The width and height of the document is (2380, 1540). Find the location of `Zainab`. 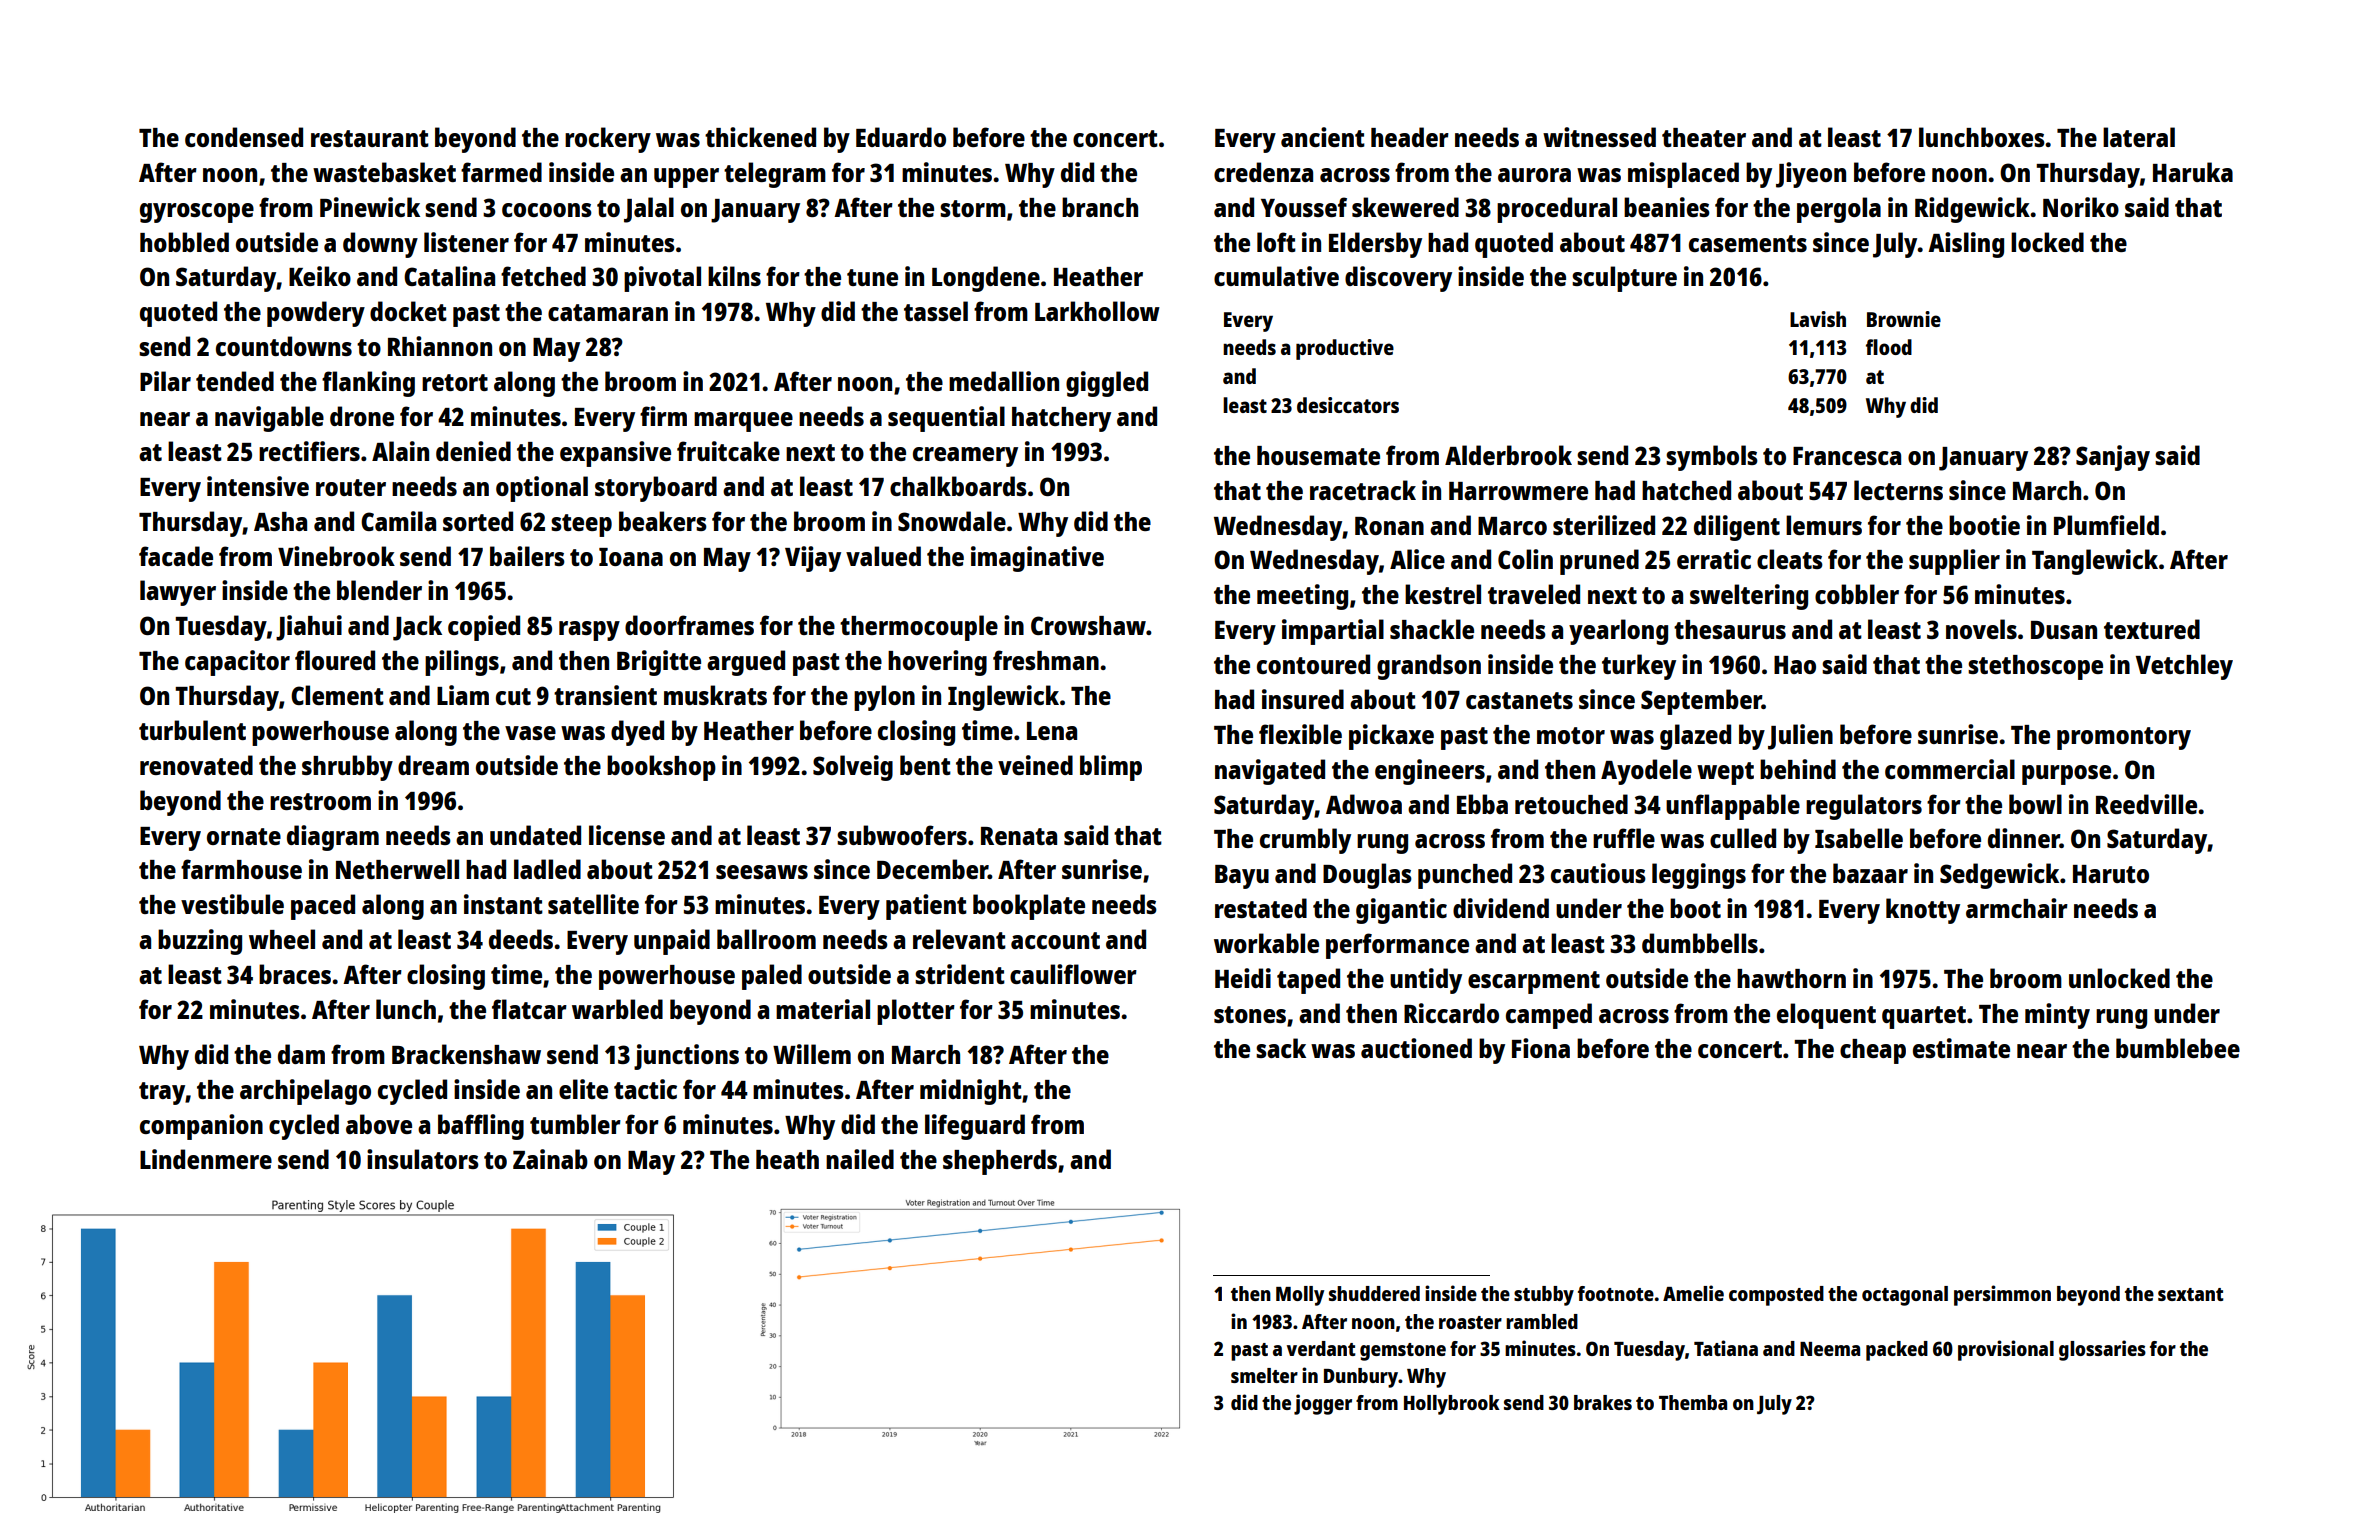

Zainab is located at coordinates (550, 1159).
